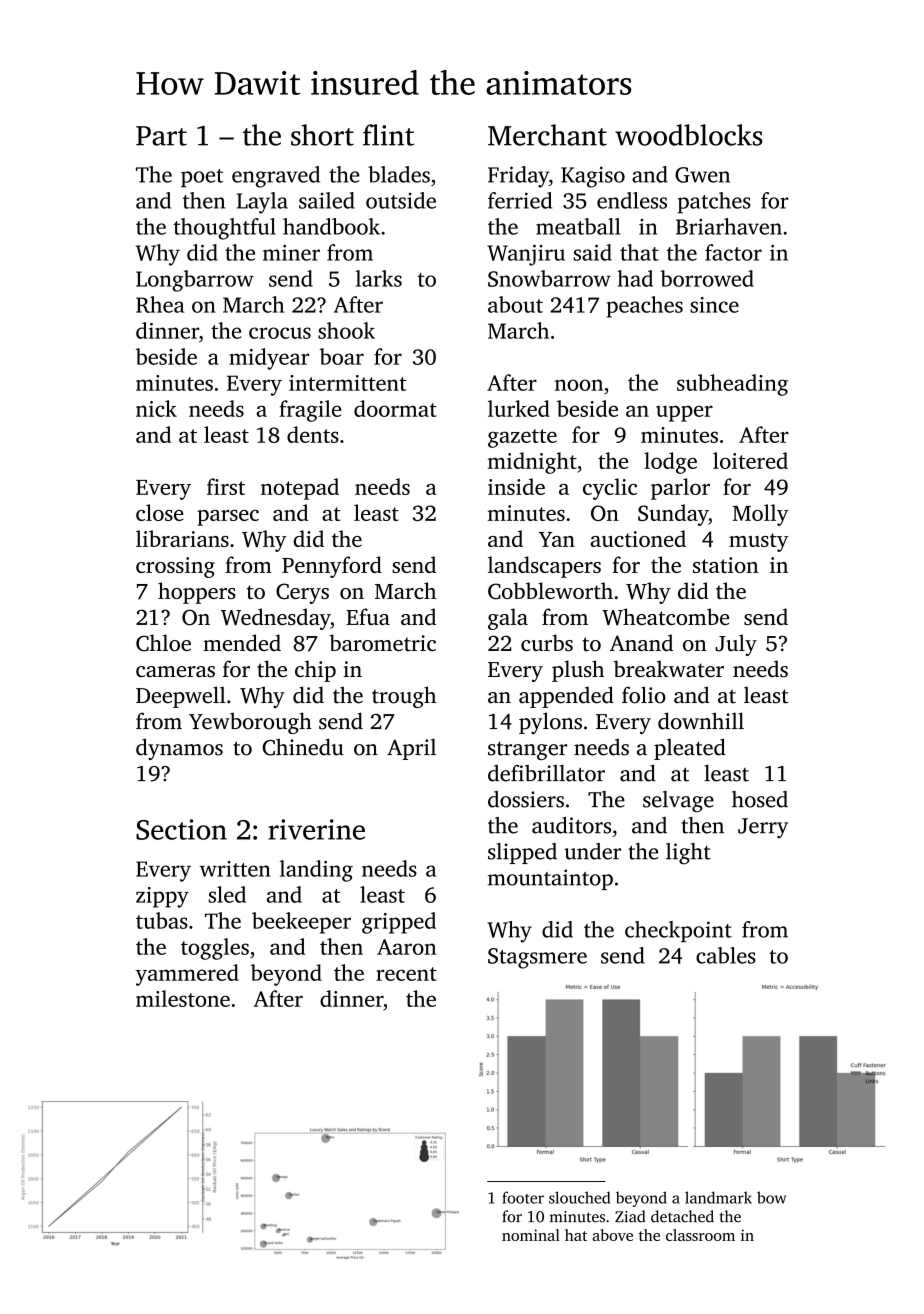 Image resolution: width=924 pixels, height=1314 pixels. I want to click on cables, so click(726, 955).
